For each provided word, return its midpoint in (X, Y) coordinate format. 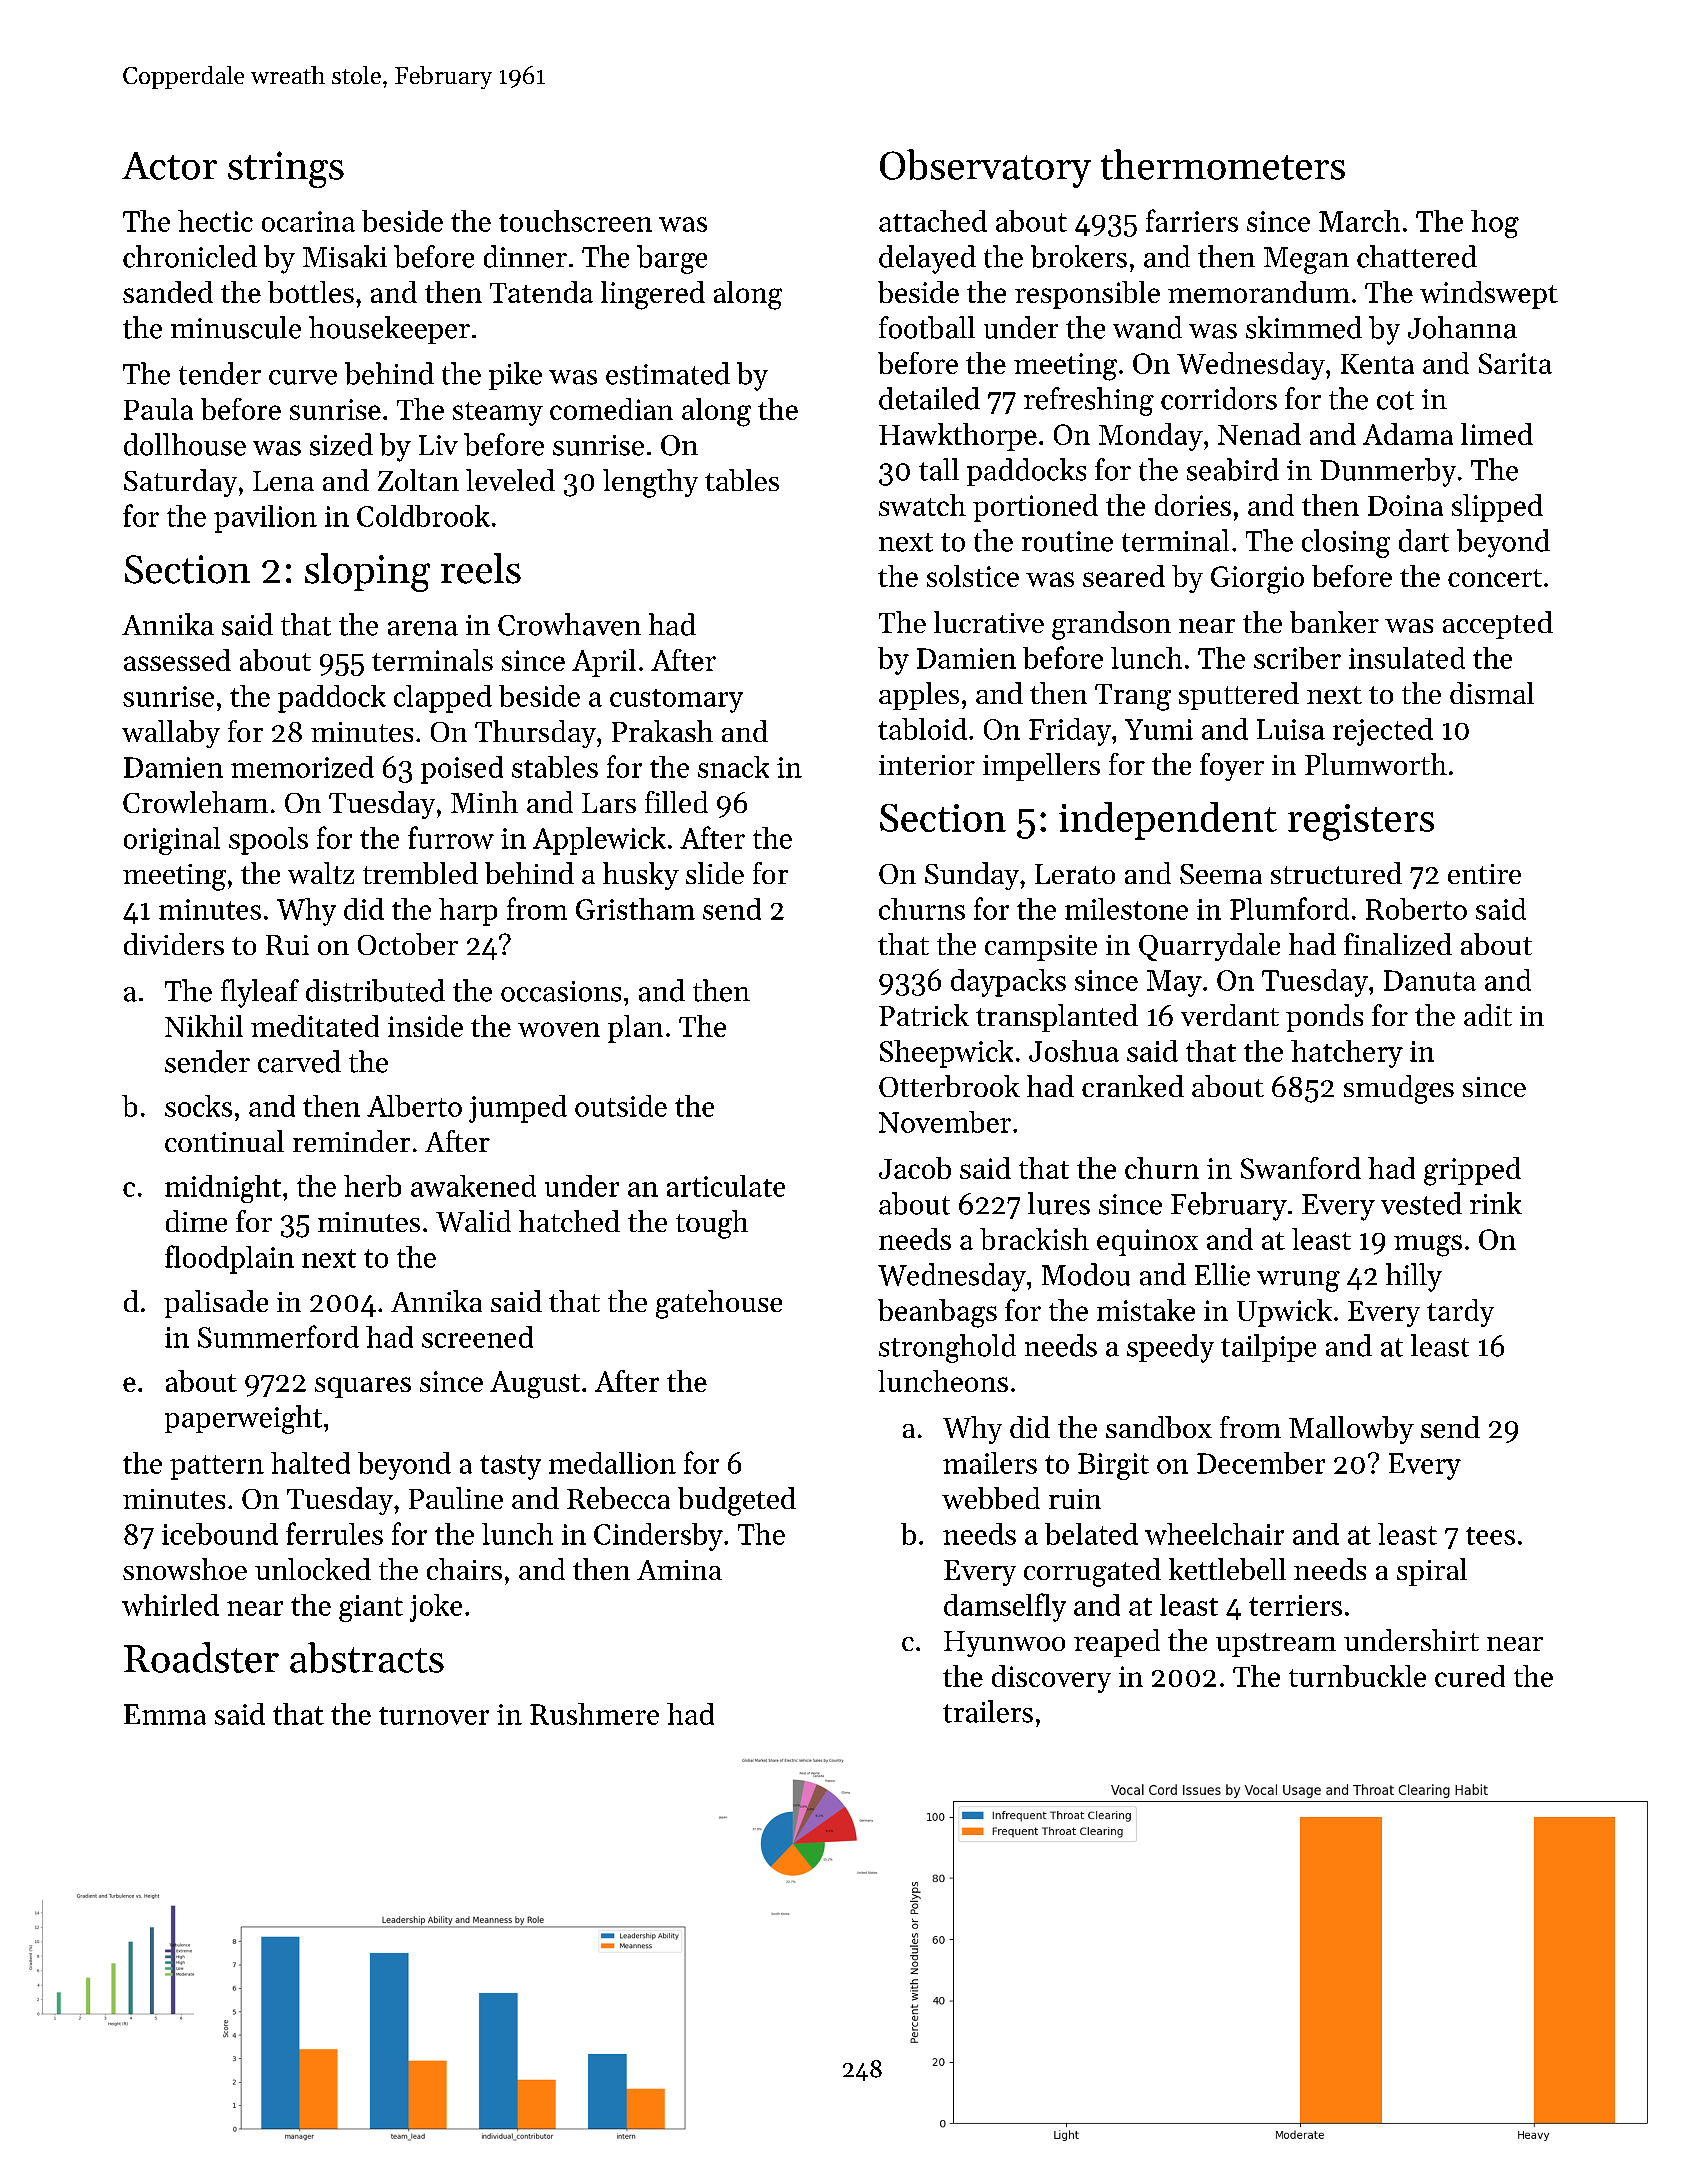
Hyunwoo (1004, 1644)
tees (1490, 1536)
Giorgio (1257, 580)
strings (286, 169)
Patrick (924, 1015)
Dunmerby (1388, 472)
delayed (927, 259)
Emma (165, 1714)
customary (676, 701)
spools (268, 841)
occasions (561, 991)
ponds (1324, 1018)
